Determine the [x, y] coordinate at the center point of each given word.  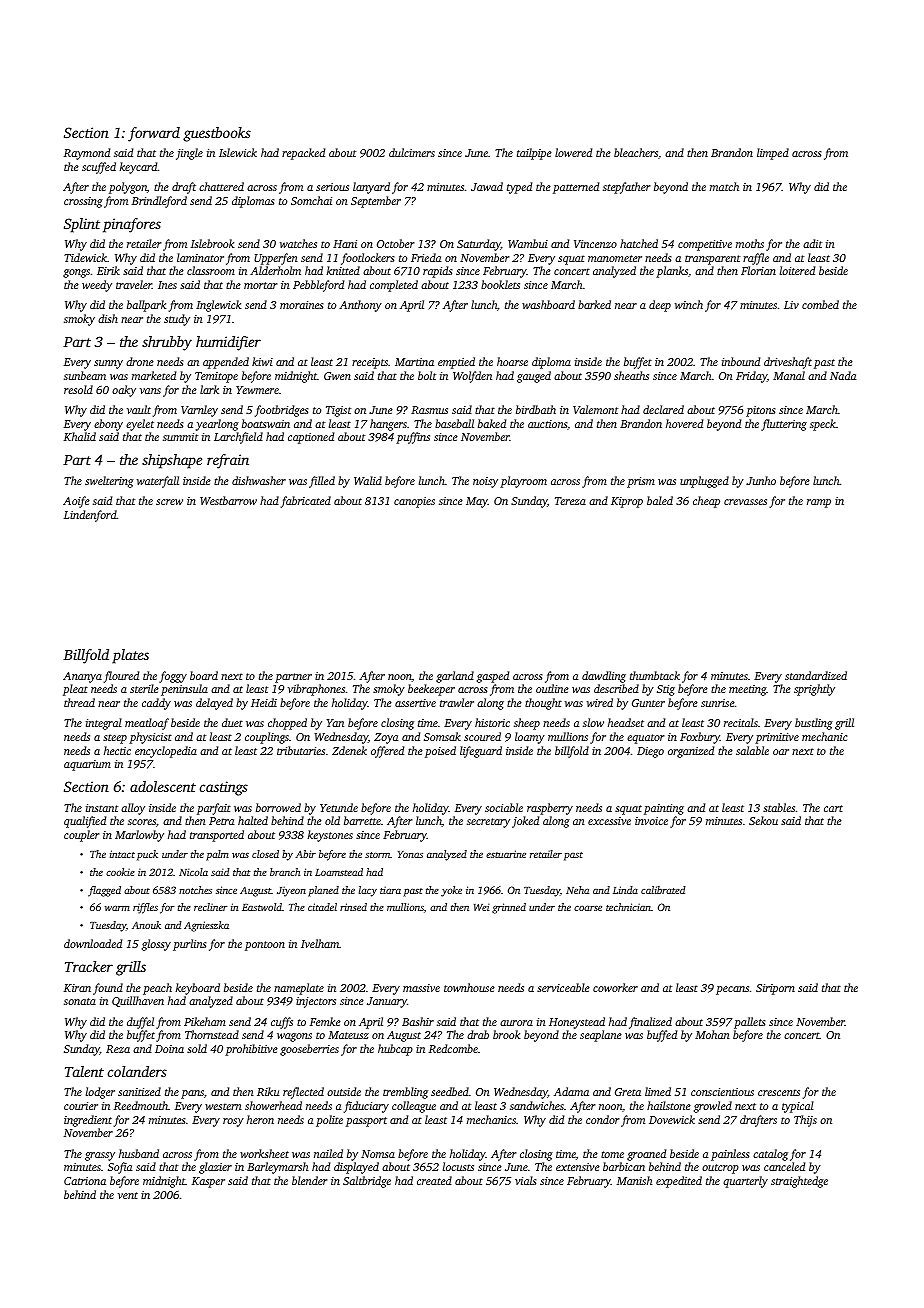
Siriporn [775, 989]
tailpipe [534, 154]
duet [232, 722]
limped [773, 154]
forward [154, 134]
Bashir [418, 1021]
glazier [215, 1168]
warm [117, 908]
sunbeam [85, 375]
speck [823, 425]
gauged [534, 377]
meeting [748, 690]
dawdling [604, 677]
